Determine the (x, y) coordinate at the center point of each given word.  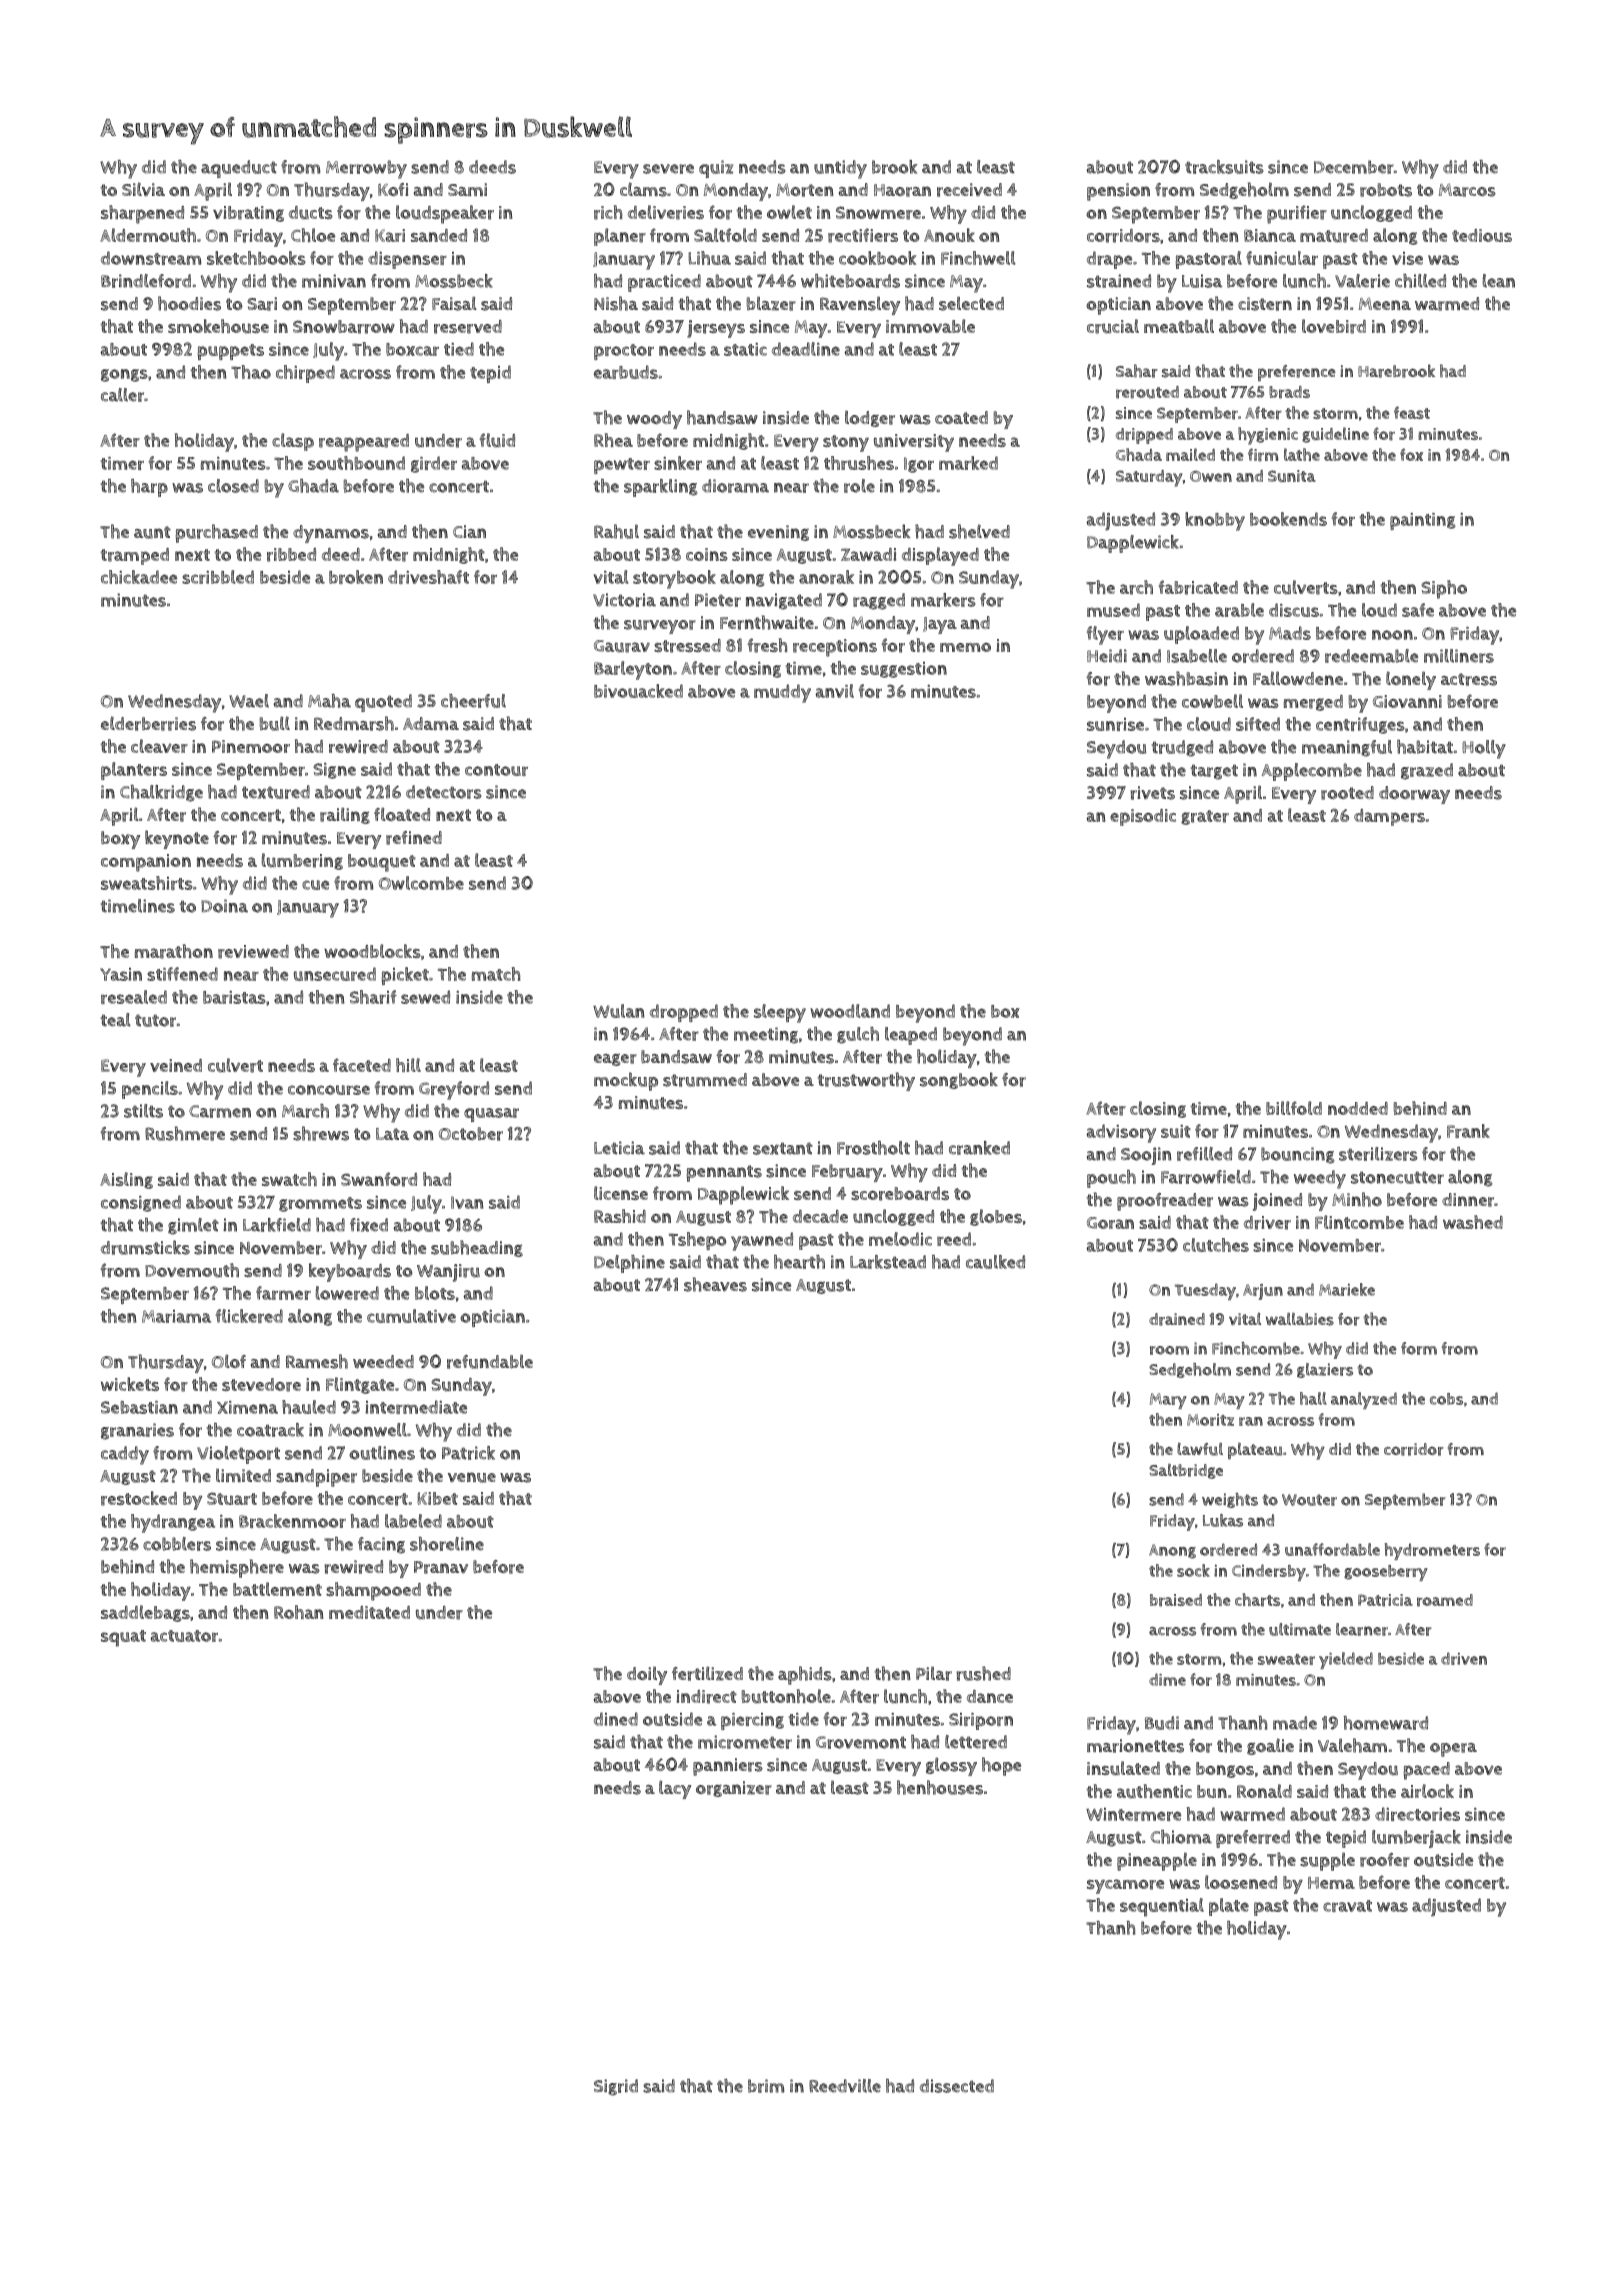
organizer (734, 1789)
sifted (1258, 724)
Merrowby (366, 169)
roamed (1445, 1600)
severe (668, 169)
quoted (383, 703)
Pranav (441, 1567)
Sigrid (616, 2087)
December (1354, 167)
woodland (850, 1011)
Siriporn (981, 1721)
